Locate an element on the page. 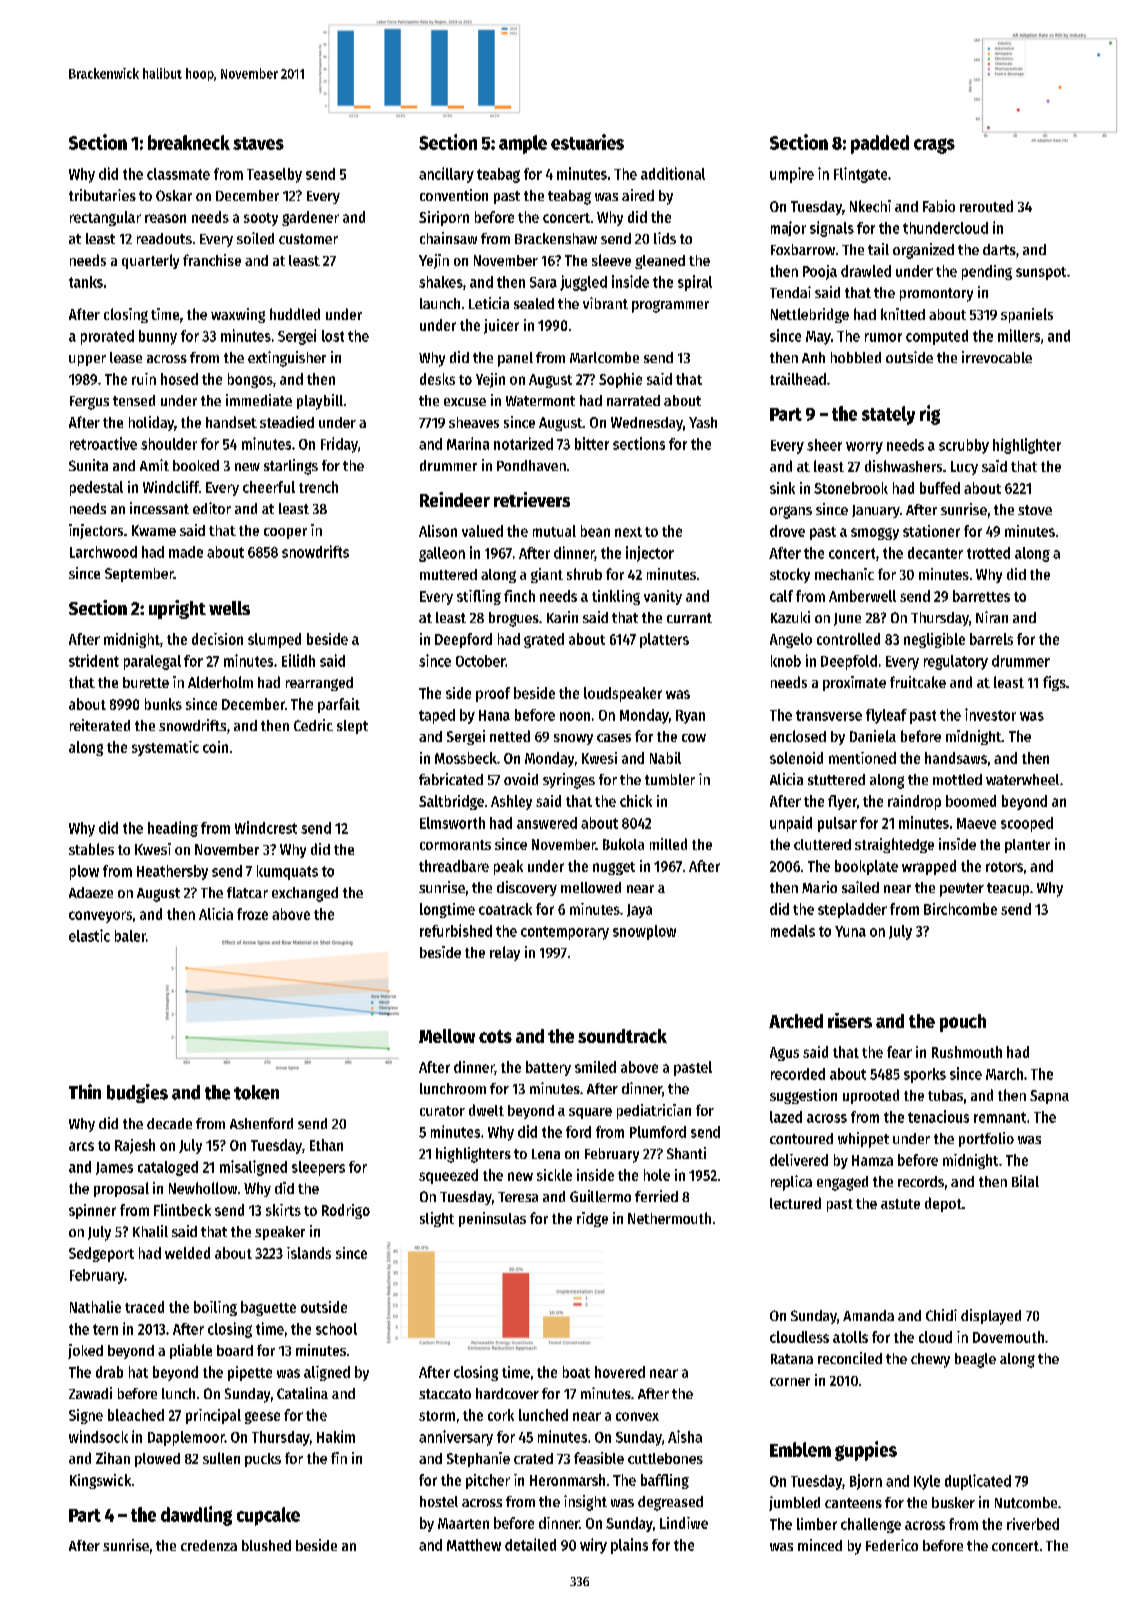 The width and height of the page is (1140, 1612). excuse is located at coordinates (465, 402).
